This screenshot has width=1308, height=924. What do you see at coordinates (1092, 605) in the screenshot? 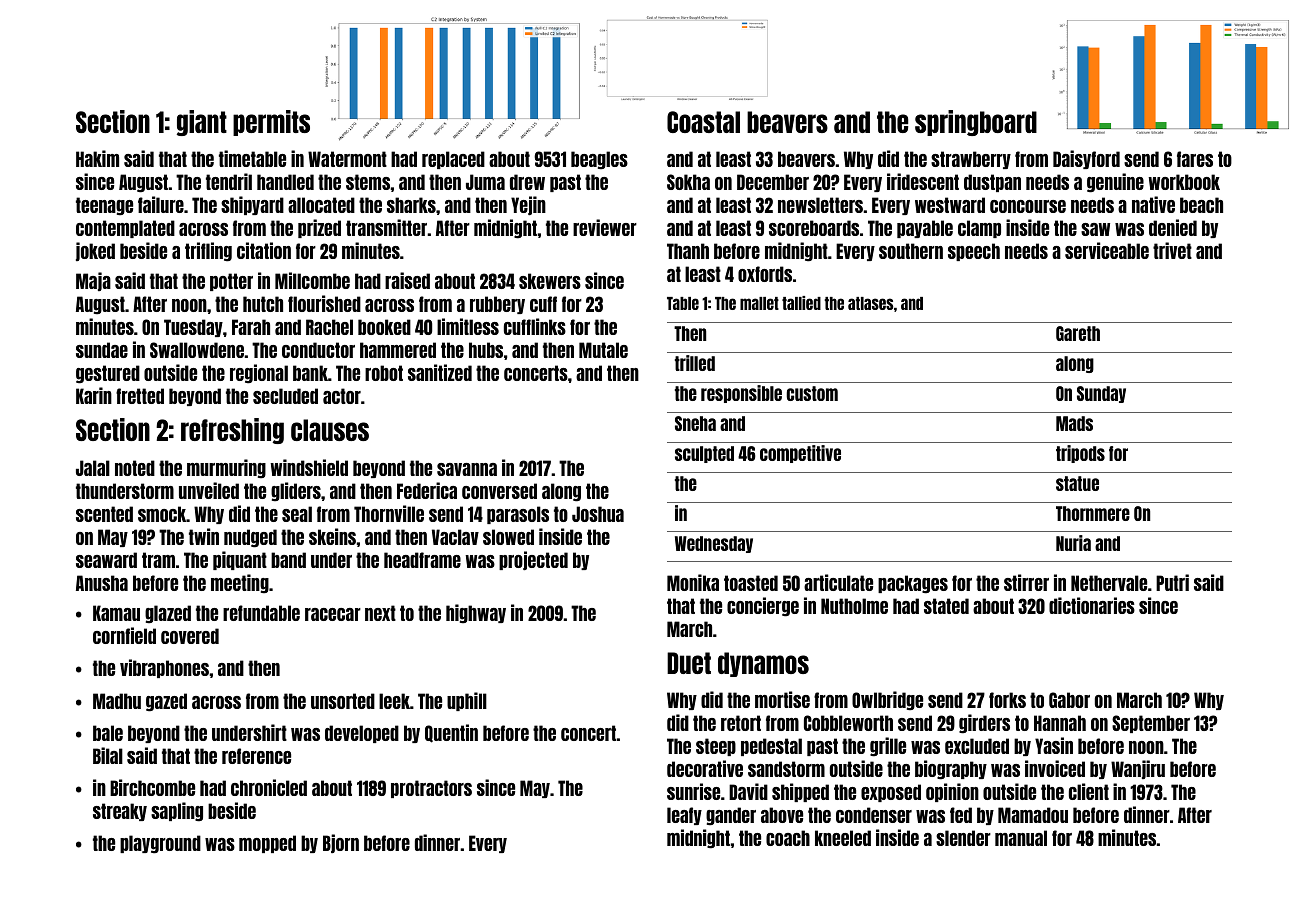
I see `dictionaries` at bounding box center [1092, 605].
